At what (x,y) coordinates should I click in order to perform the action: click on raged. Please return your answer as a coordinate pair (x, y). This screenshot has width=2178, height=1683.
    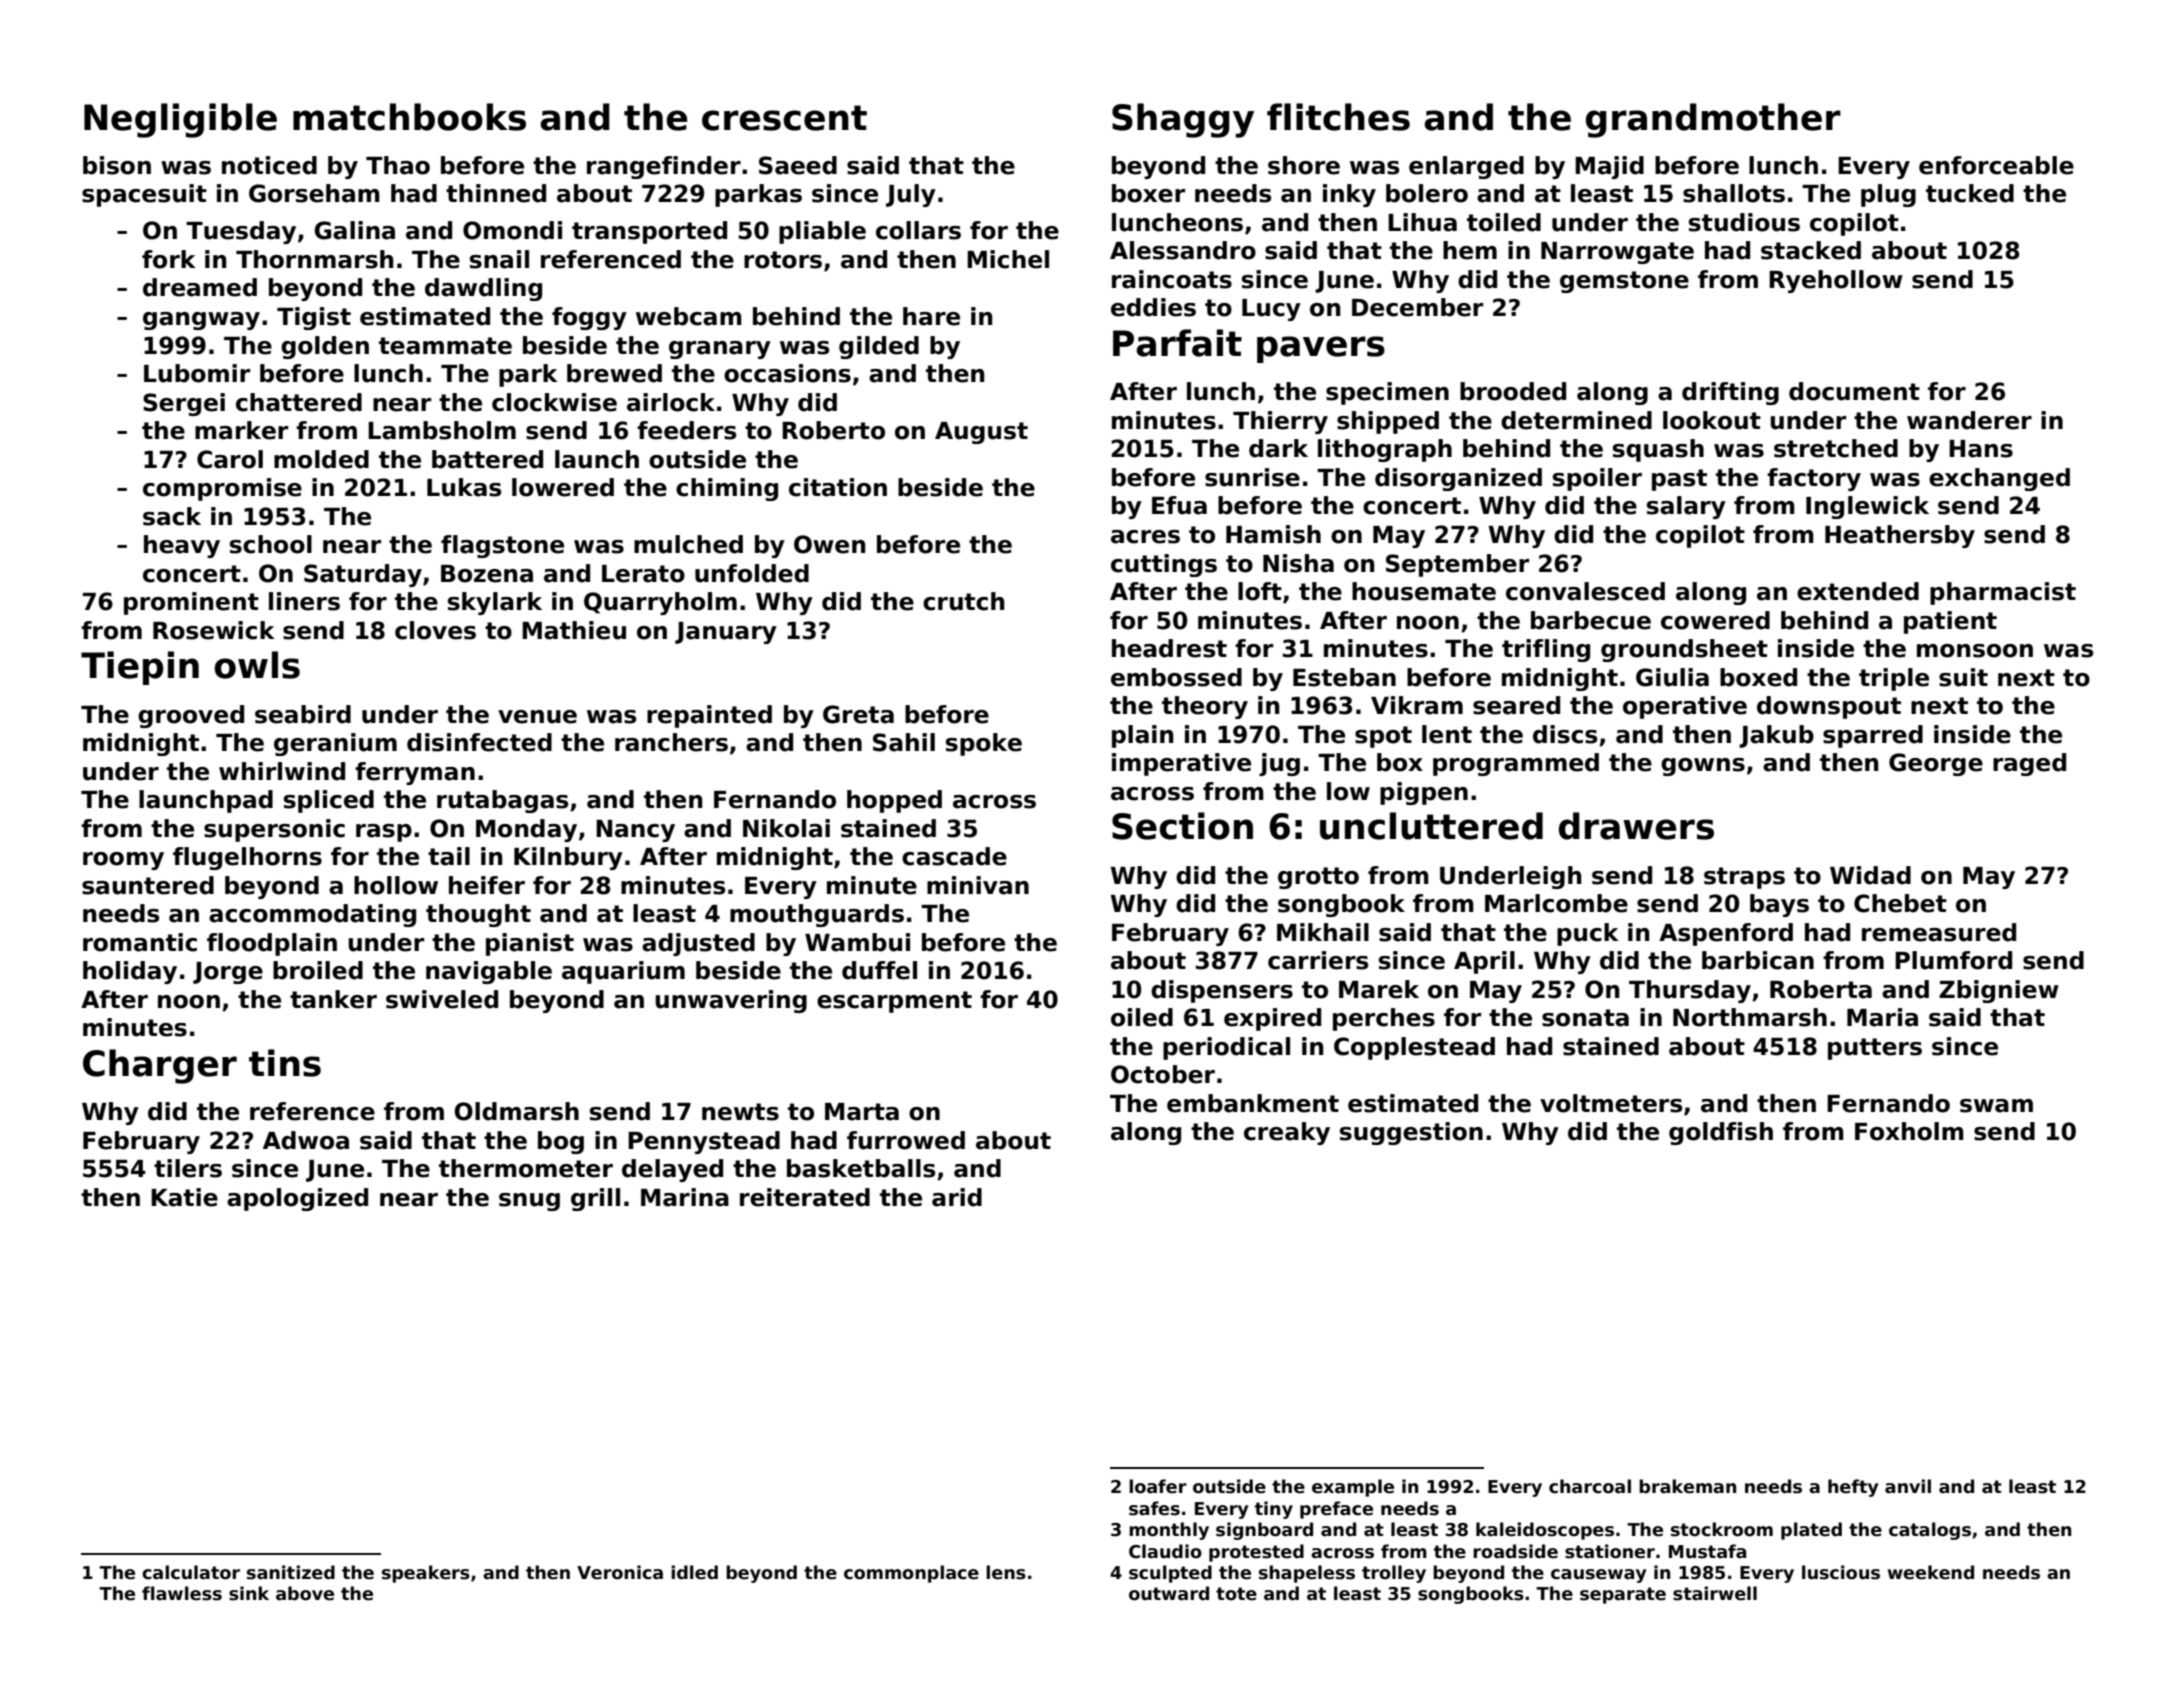
    Looking at the image, I should click on (2029, 764).
